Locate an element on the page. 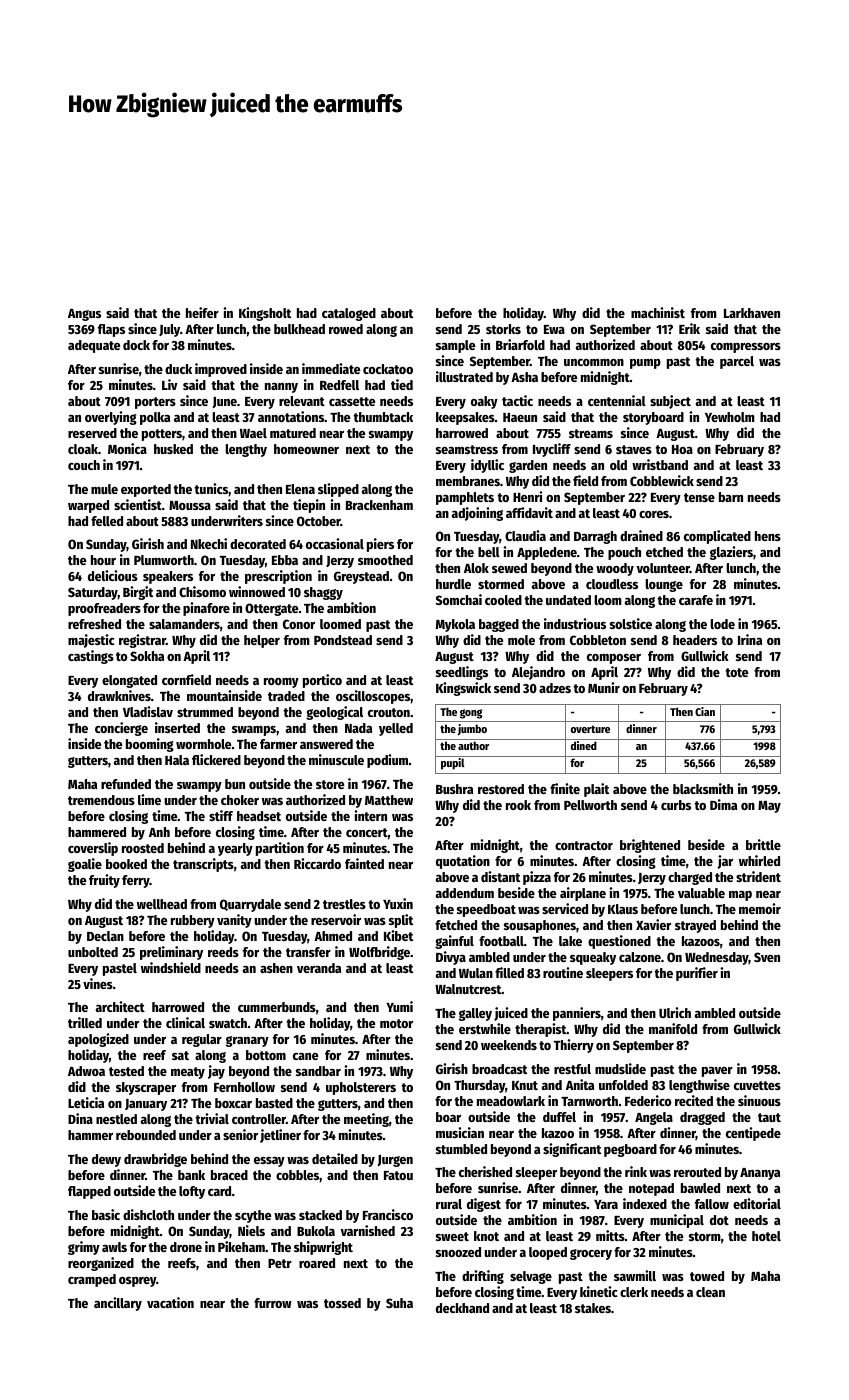  Brackenham is located at coordinates (379, 505).
